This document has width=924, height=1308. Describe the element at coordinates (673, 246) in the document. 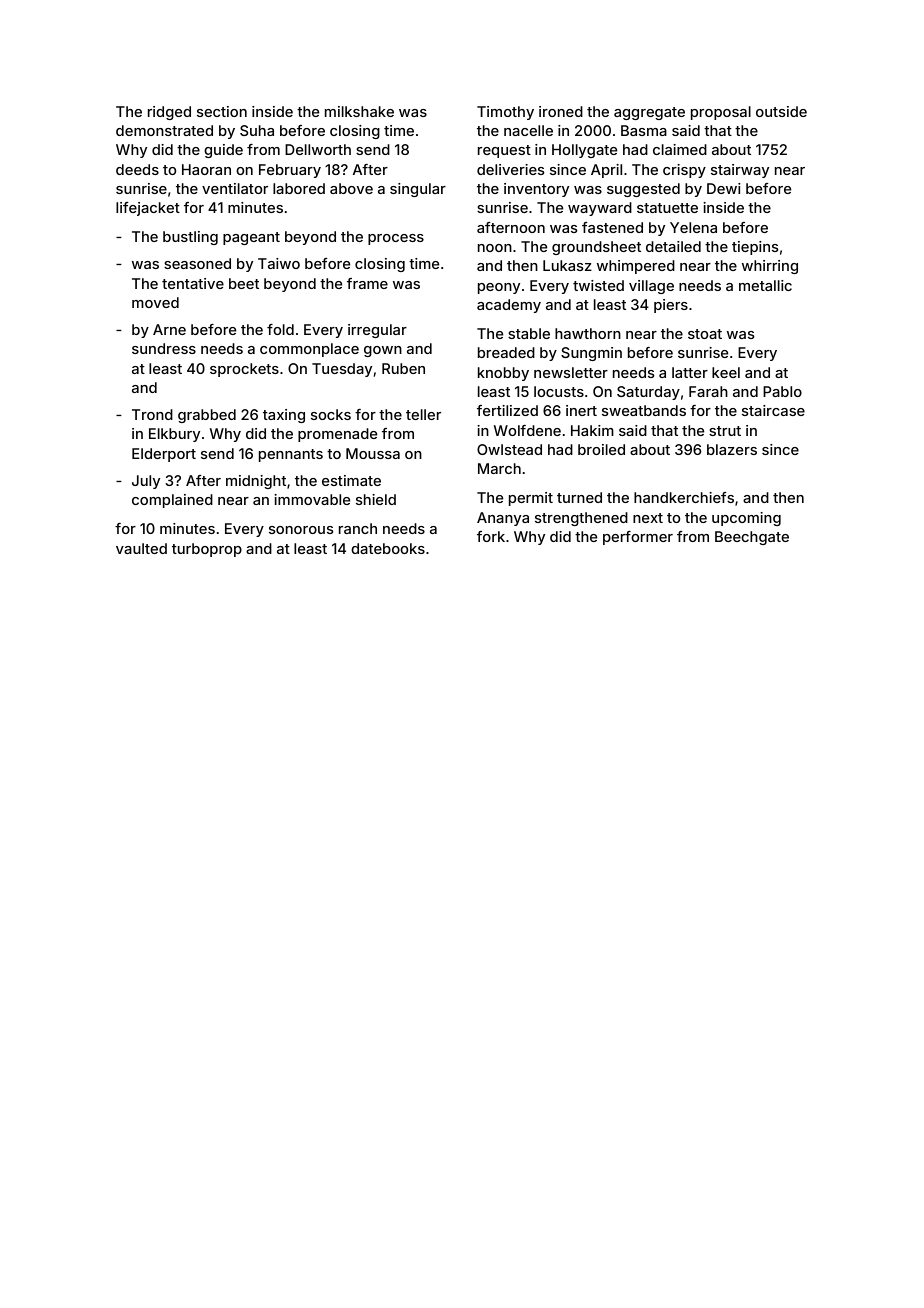

I see `detailed` at that location.
